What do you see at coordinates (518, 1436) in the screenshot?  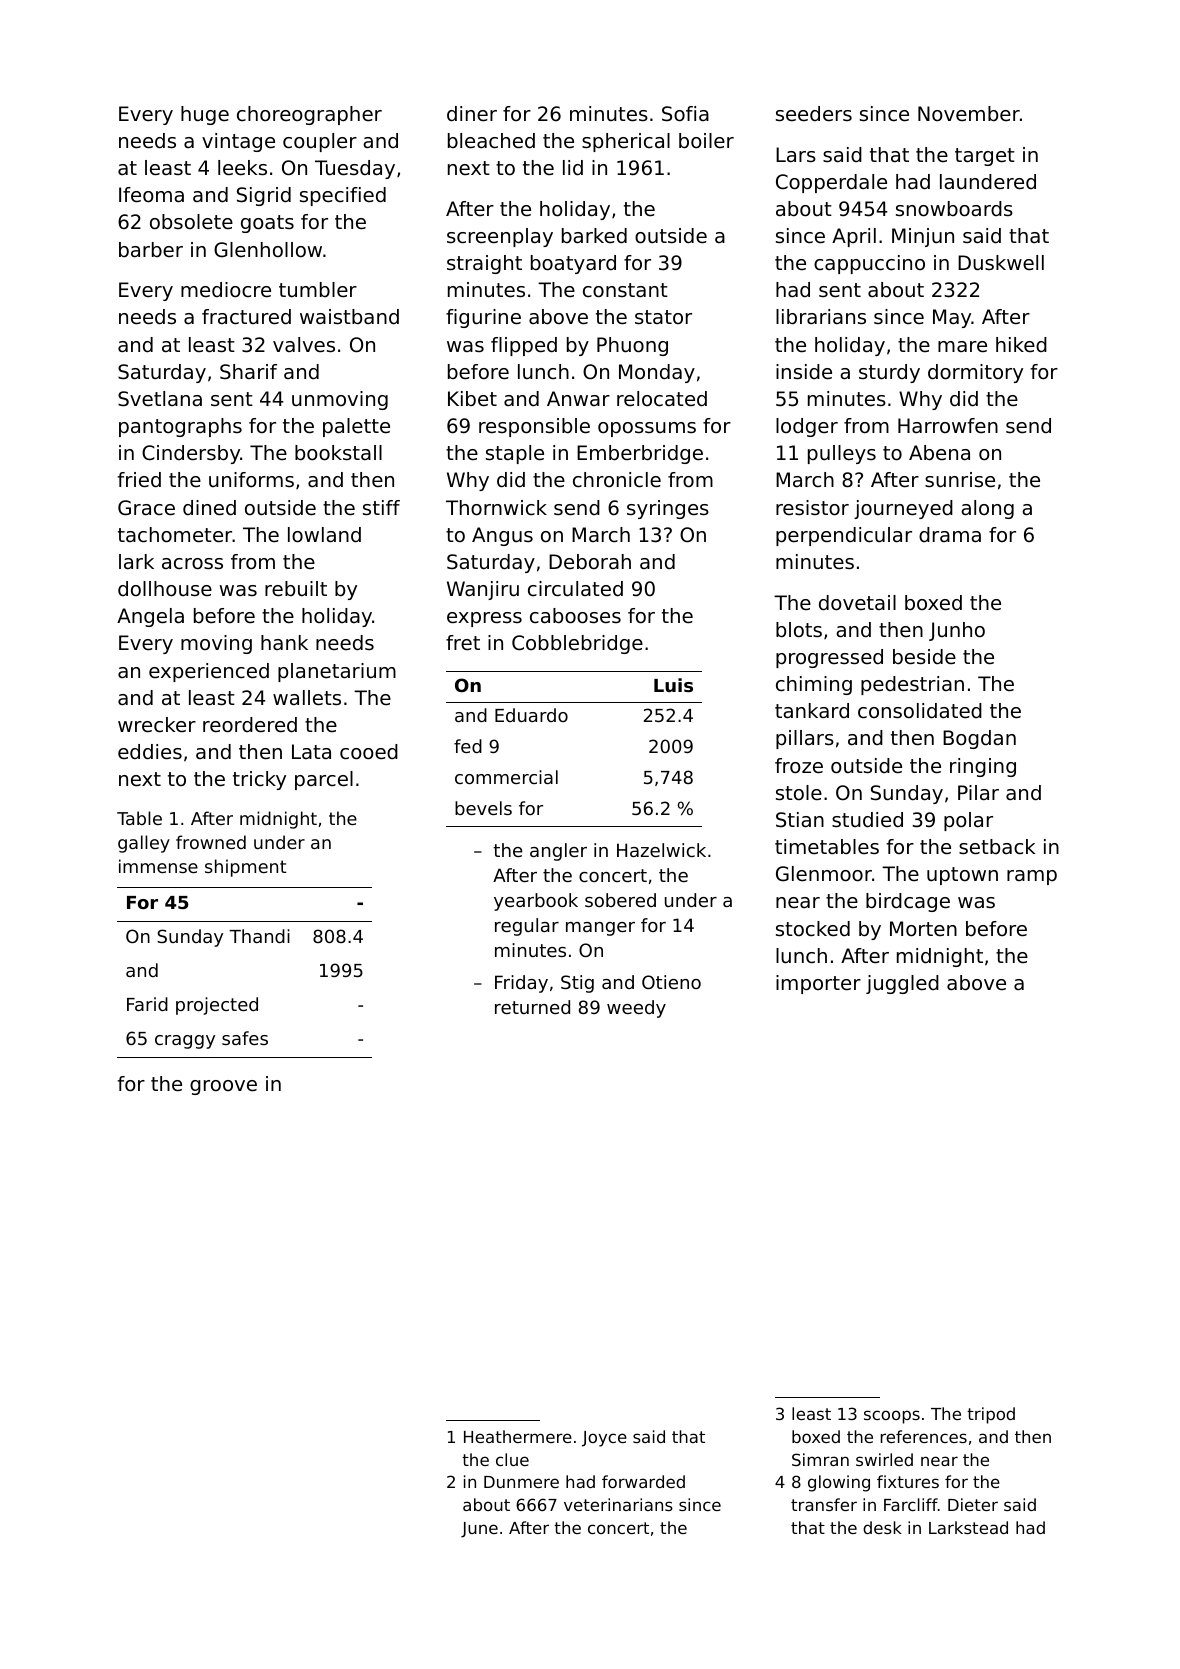 I see `Heathermere` at bounding box center [518, 1436].
